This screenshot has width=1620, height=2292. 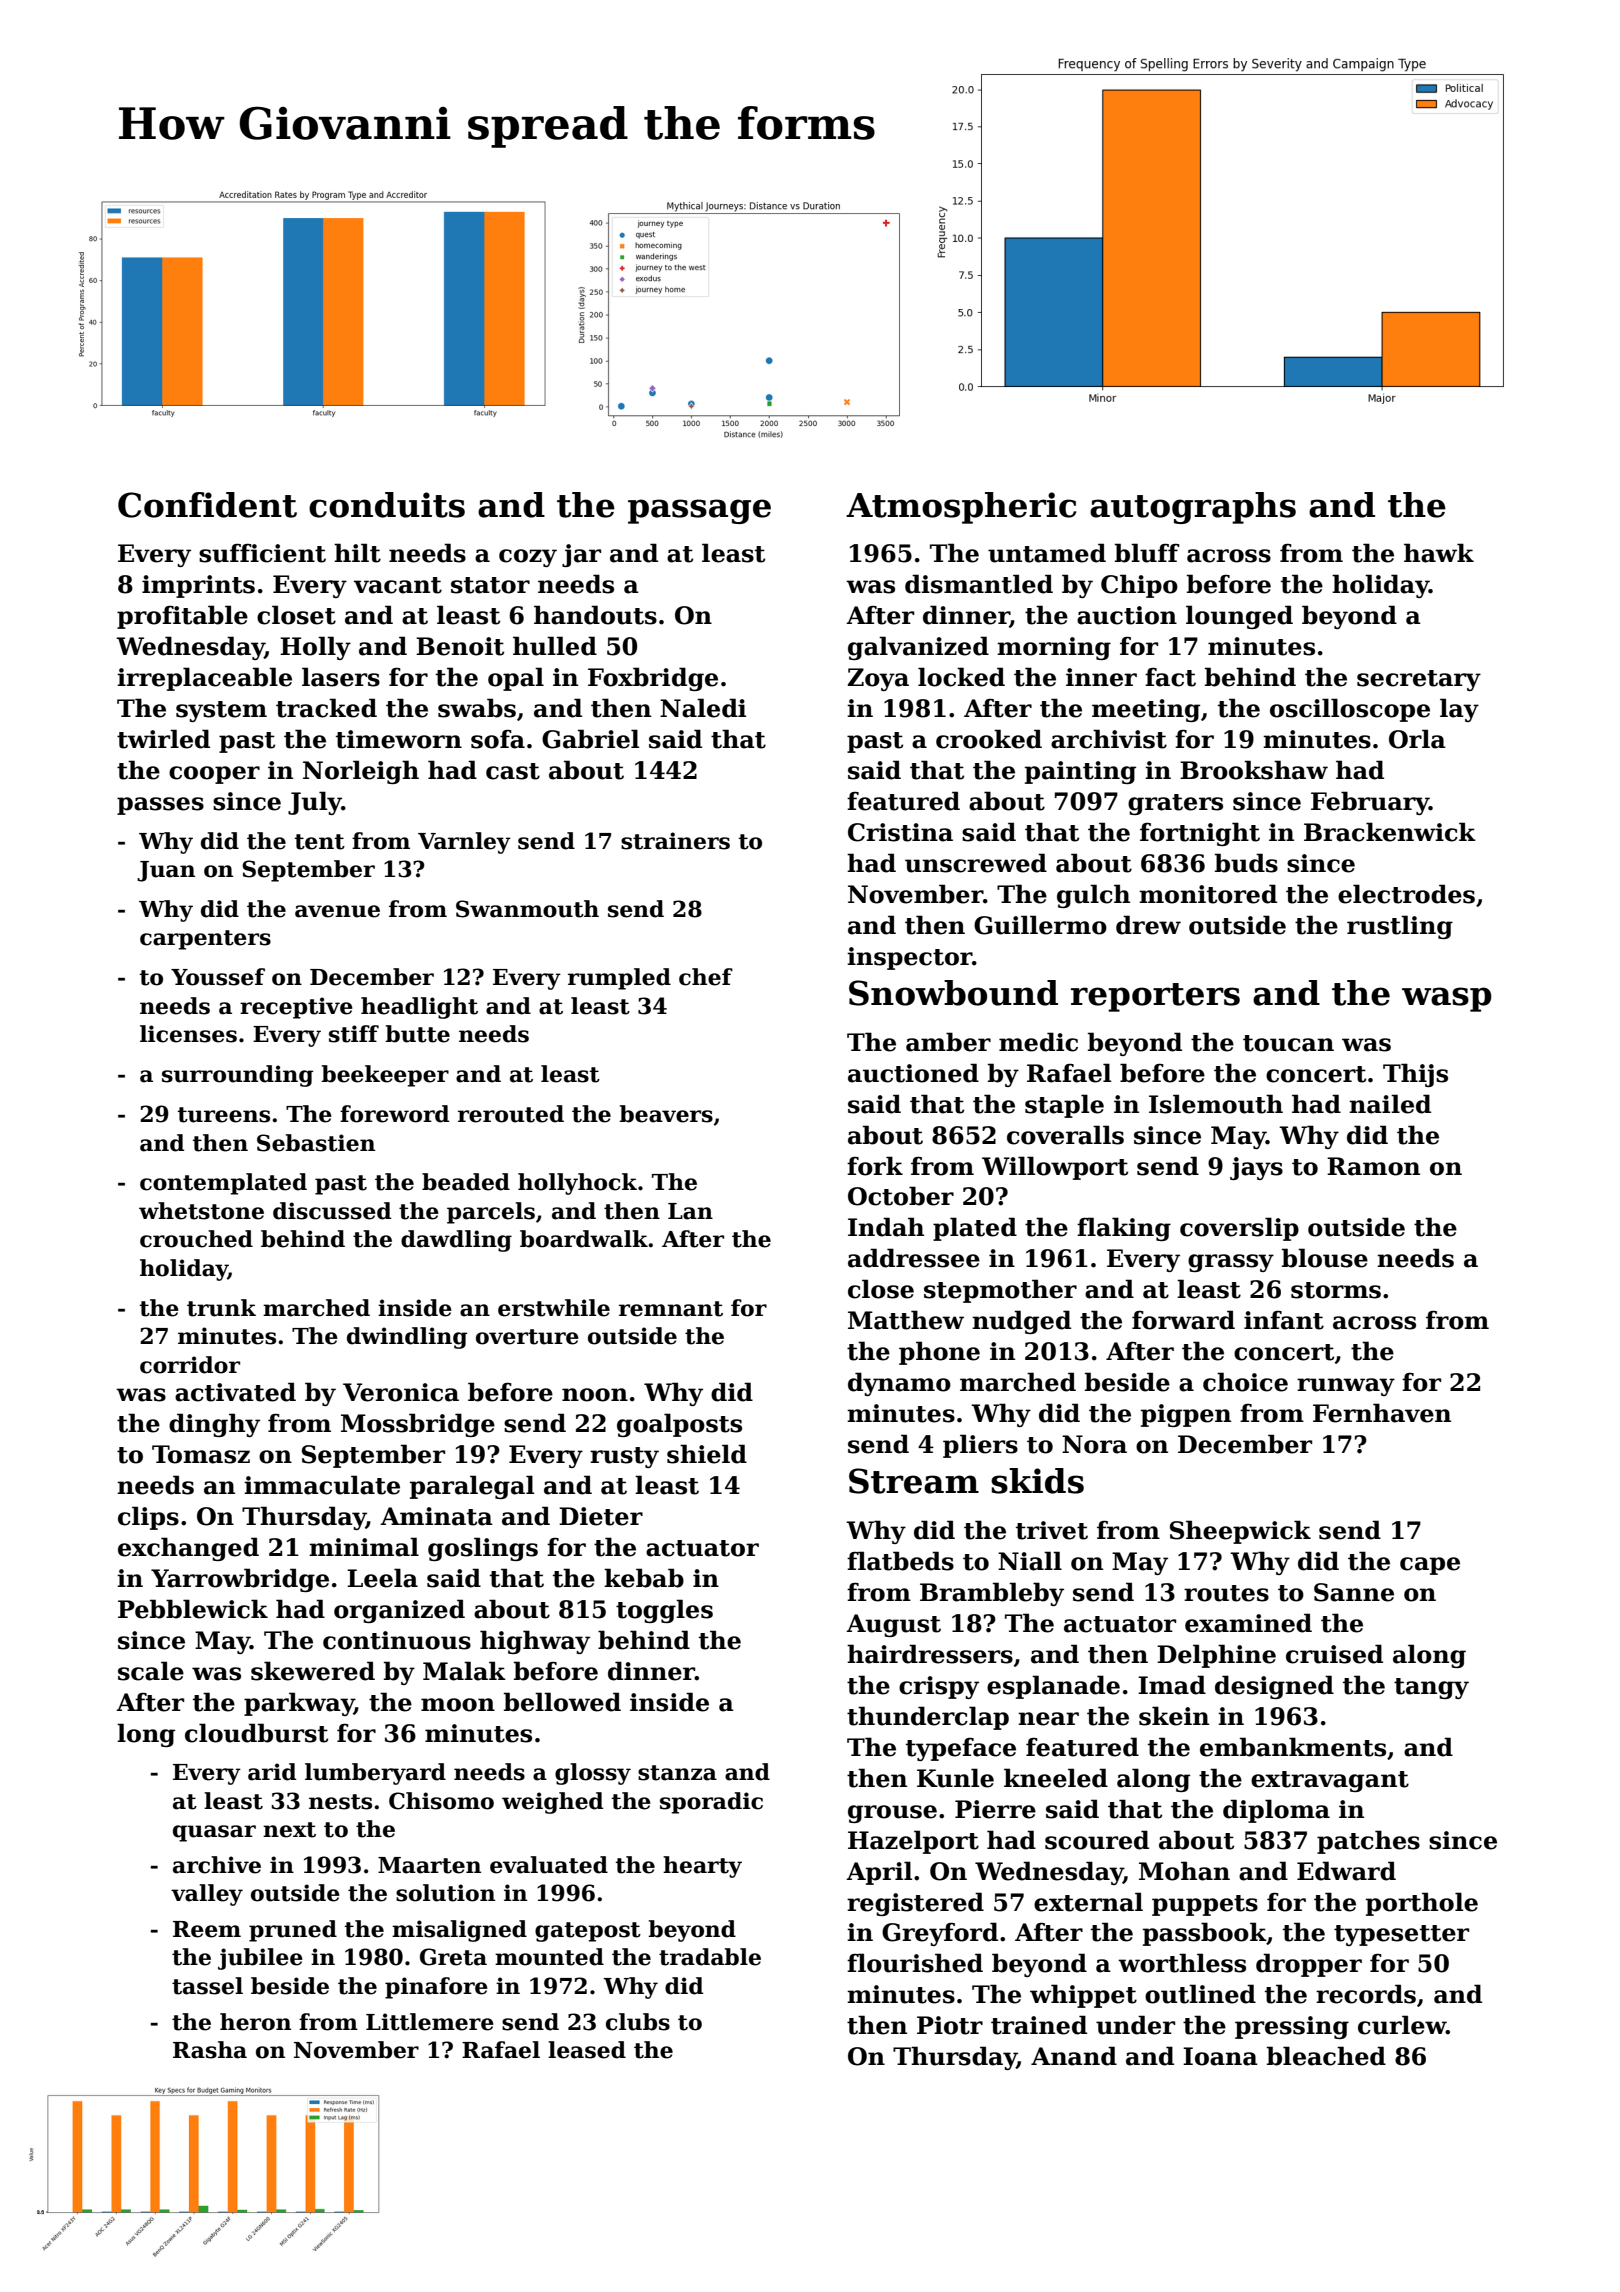 I want to click on blouse, so click(x=1325, y=1258).
